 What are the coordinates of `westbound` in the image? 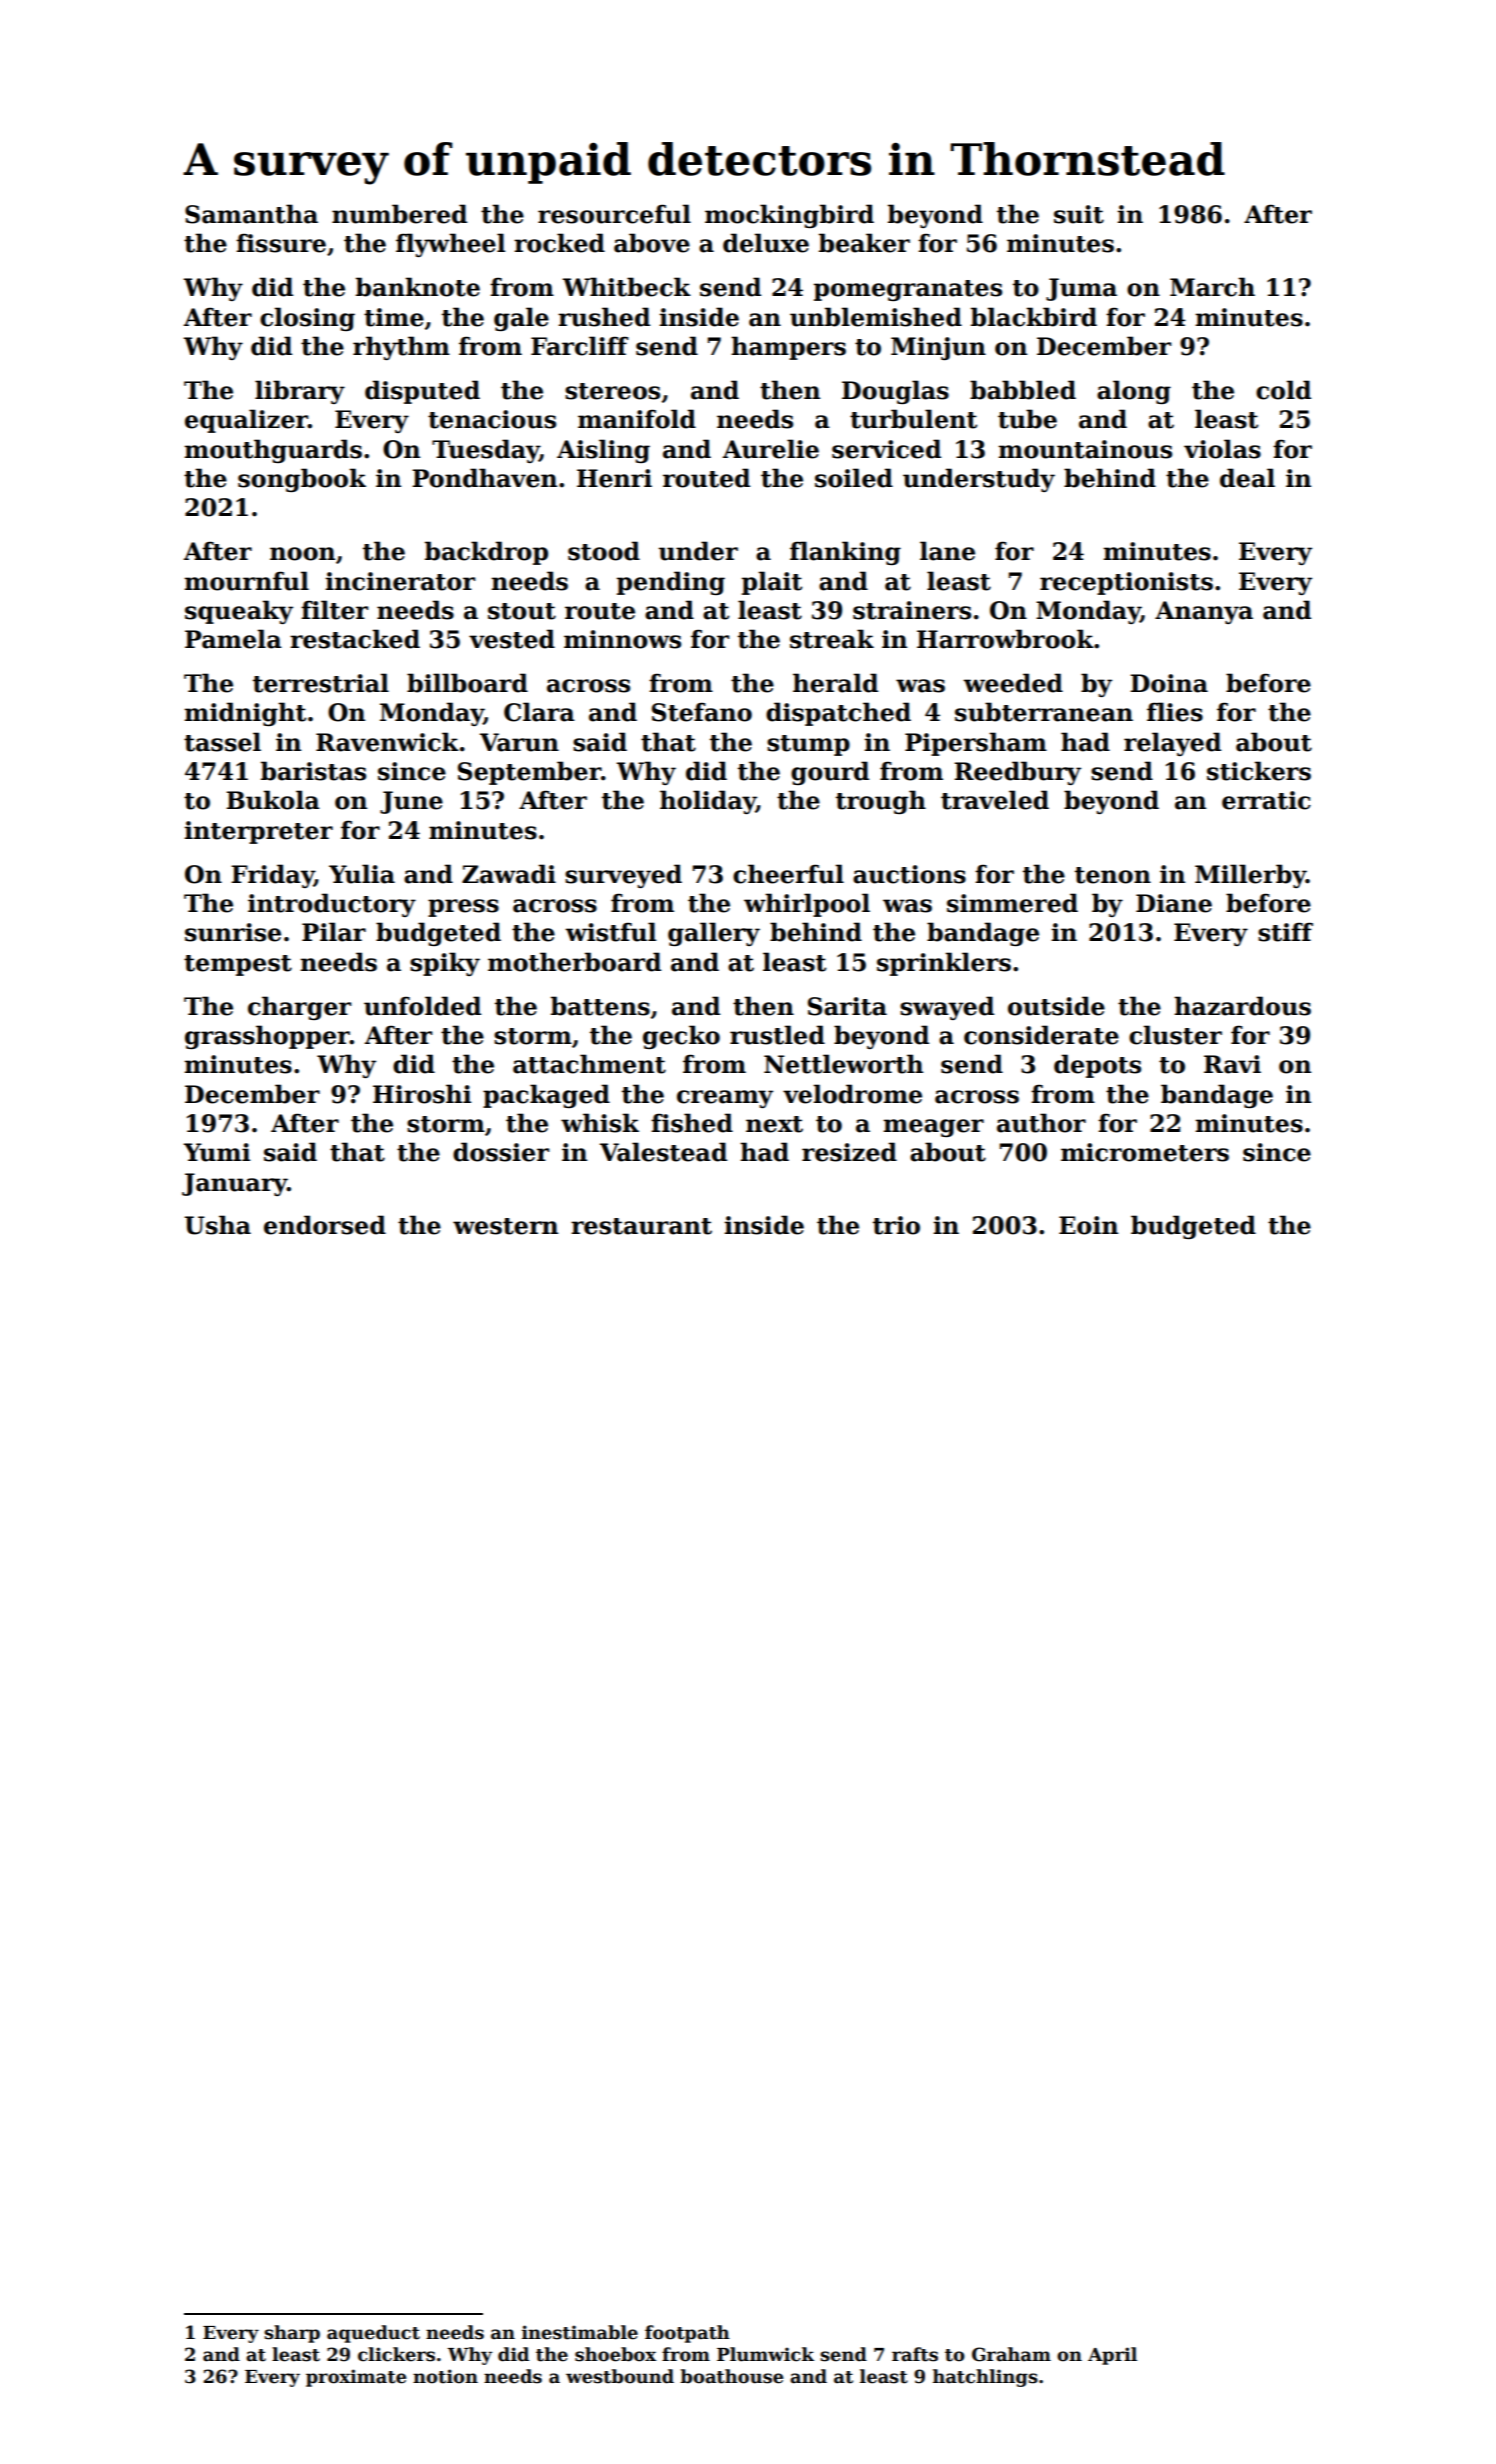 It's located at (620, 2376).
